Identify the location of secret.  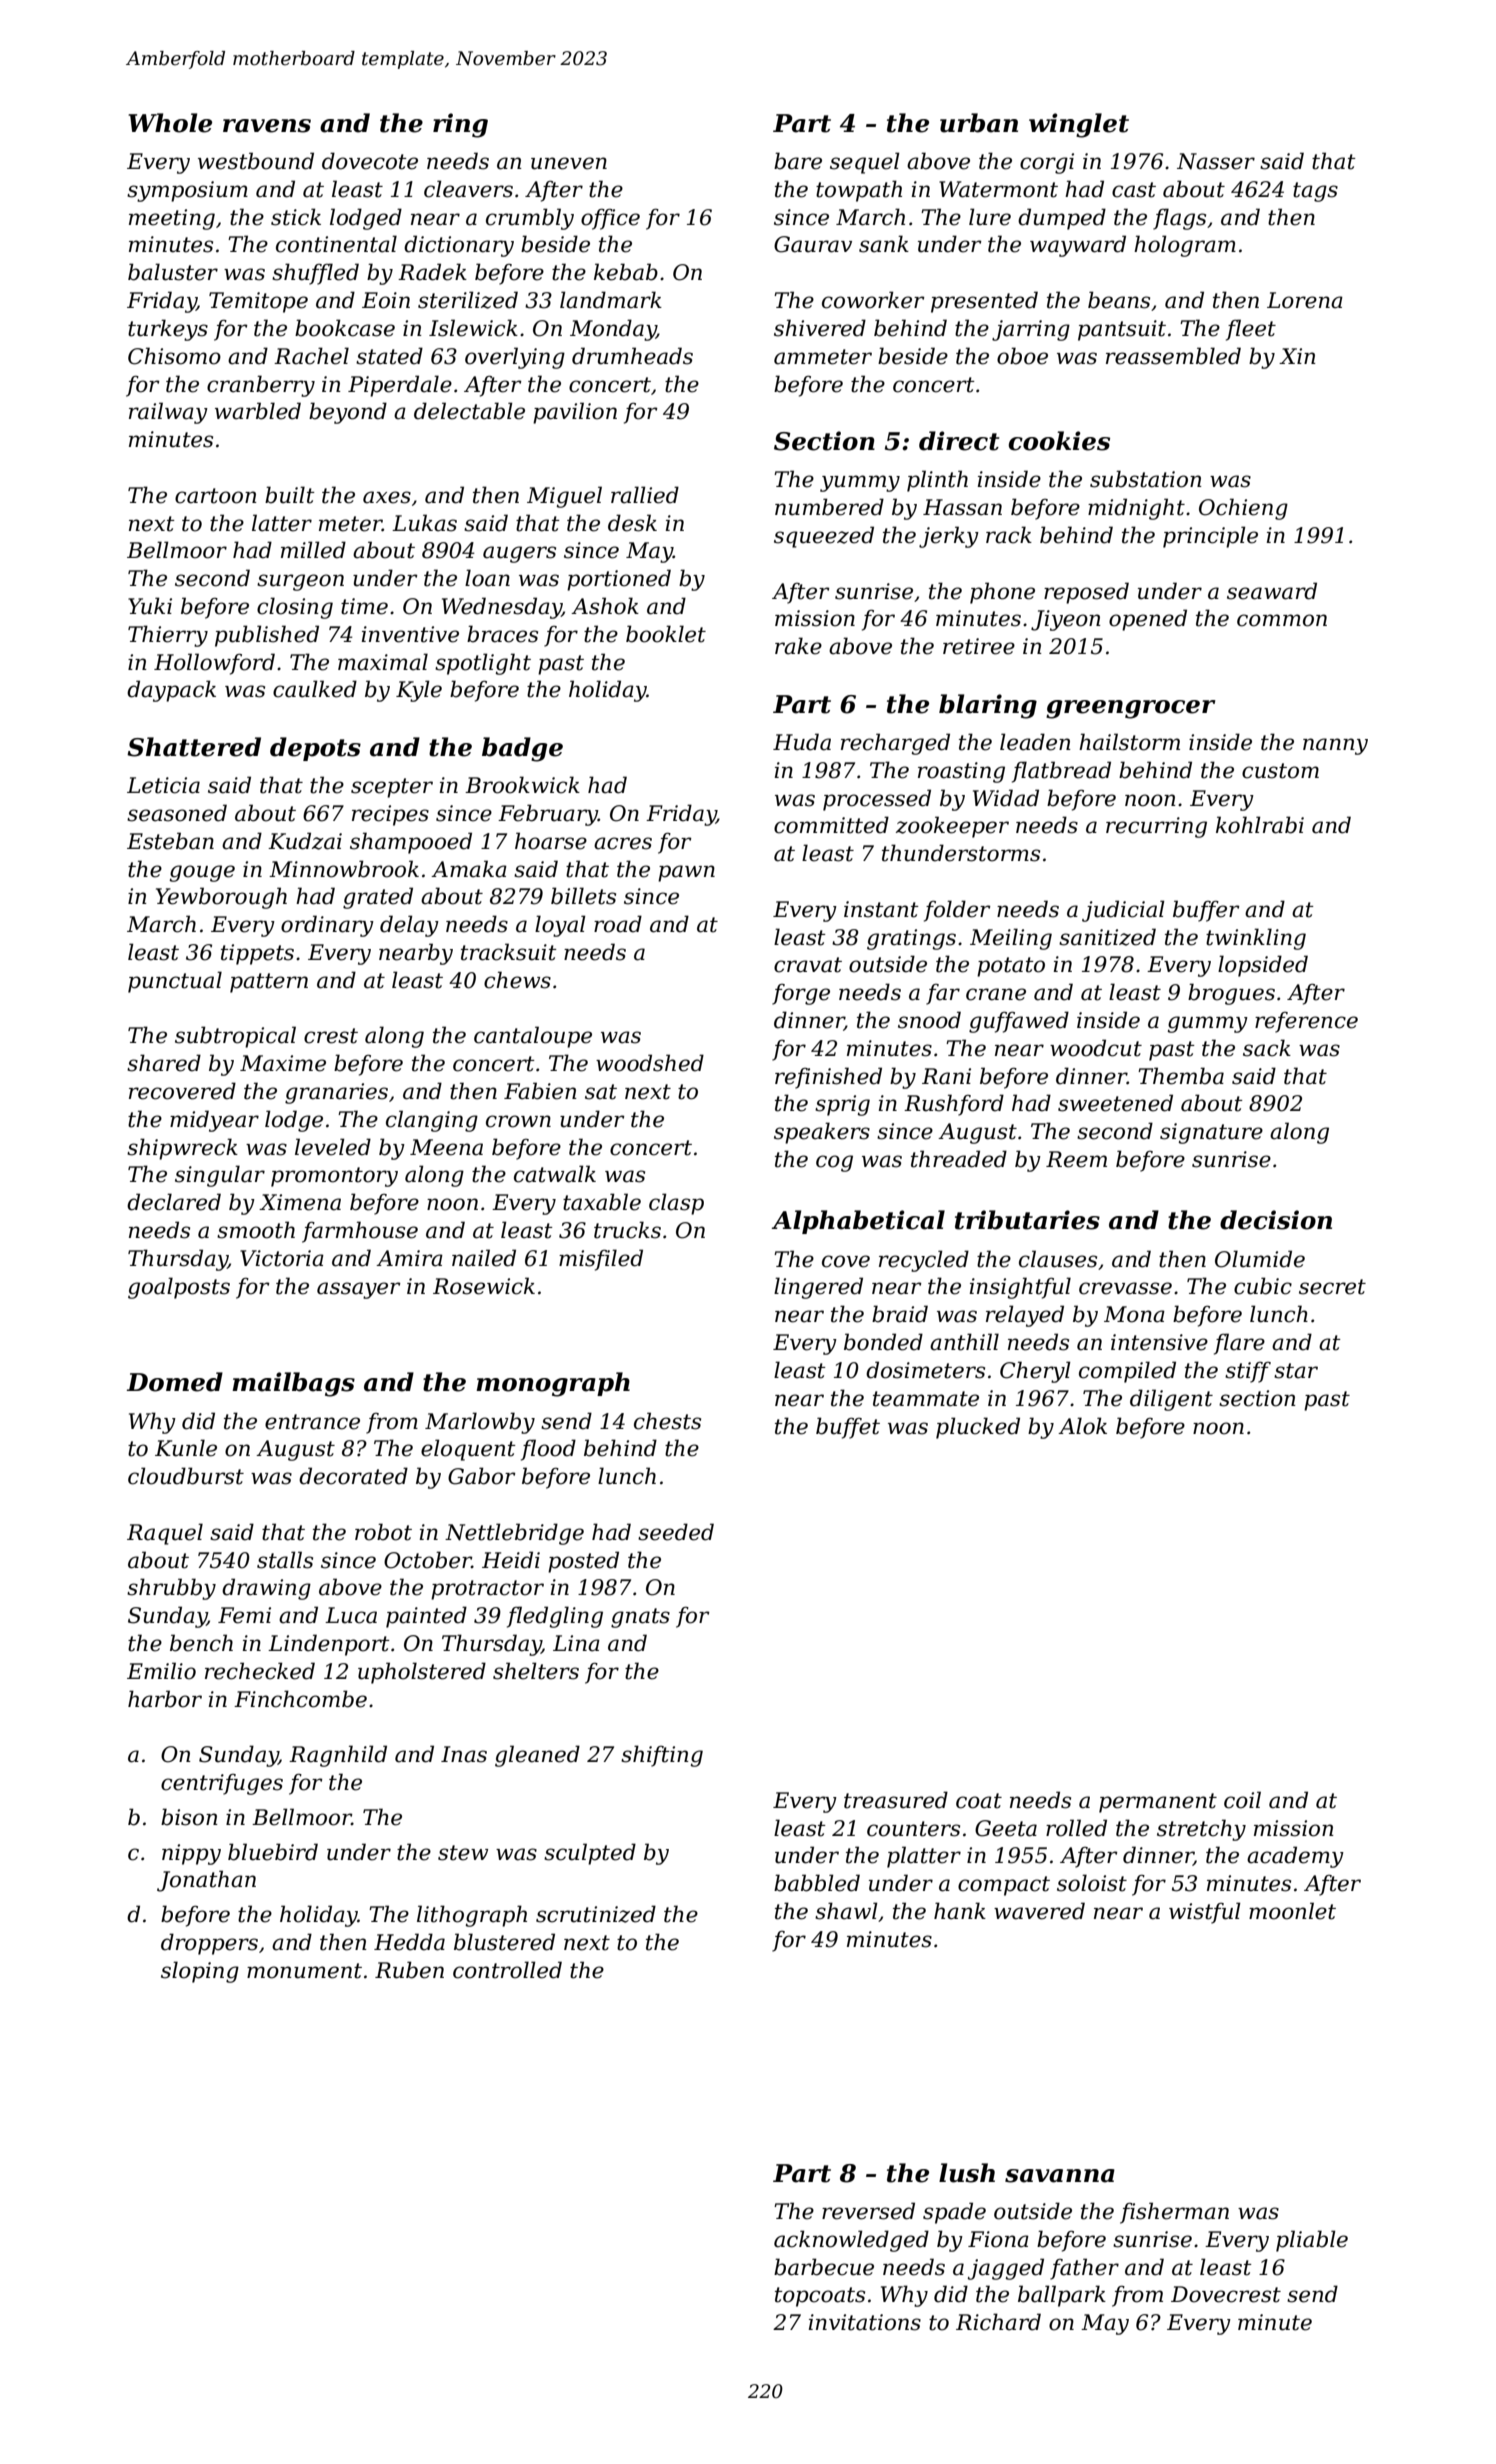
(1332, 1287).
